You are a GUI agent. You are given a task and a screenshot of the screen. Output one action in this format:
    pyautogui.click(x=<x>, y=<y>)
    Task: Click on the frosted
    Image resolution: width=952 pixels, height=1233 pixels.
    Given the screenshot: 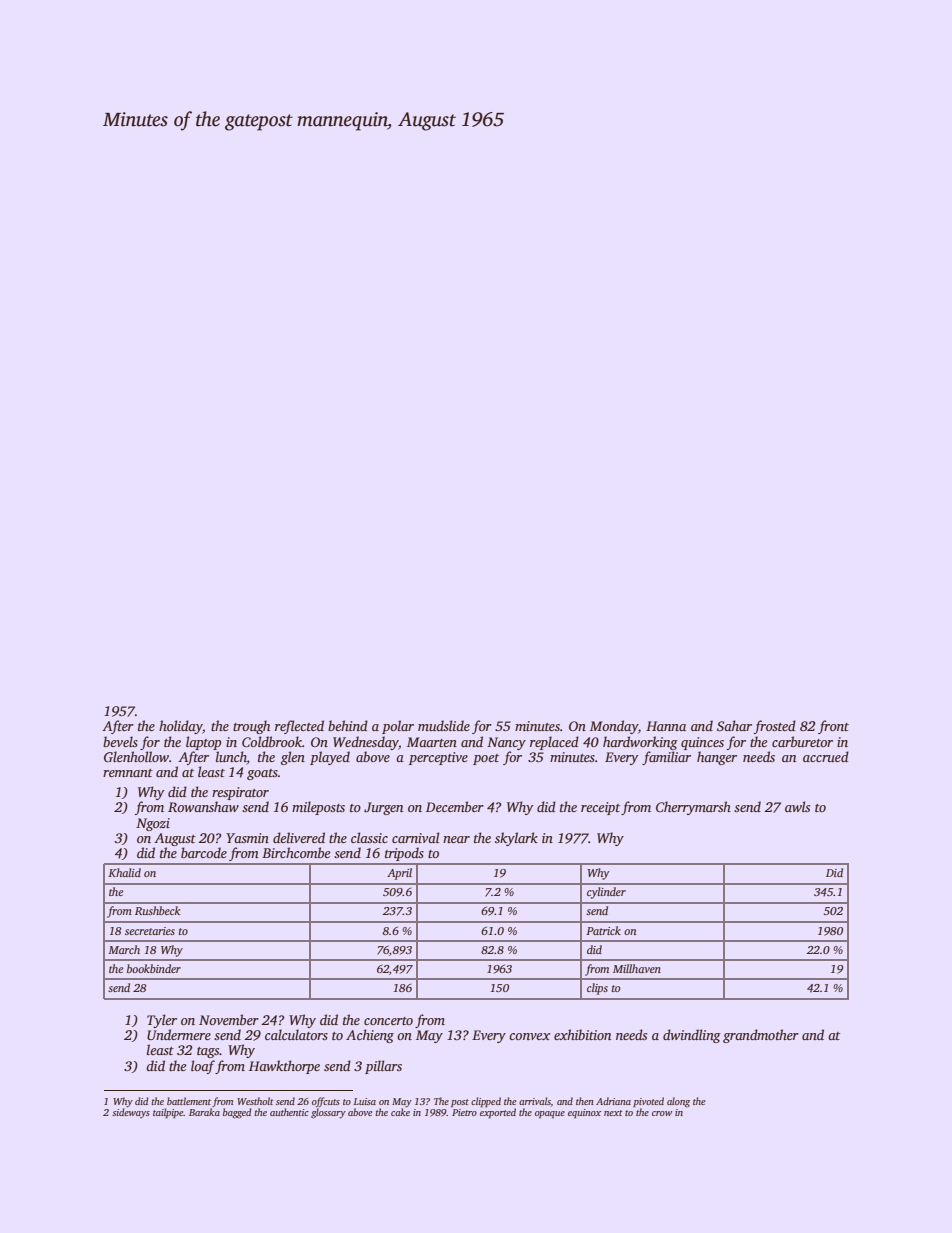 What is the action you would take?
    pyautogui.click(x=775, y=727)
